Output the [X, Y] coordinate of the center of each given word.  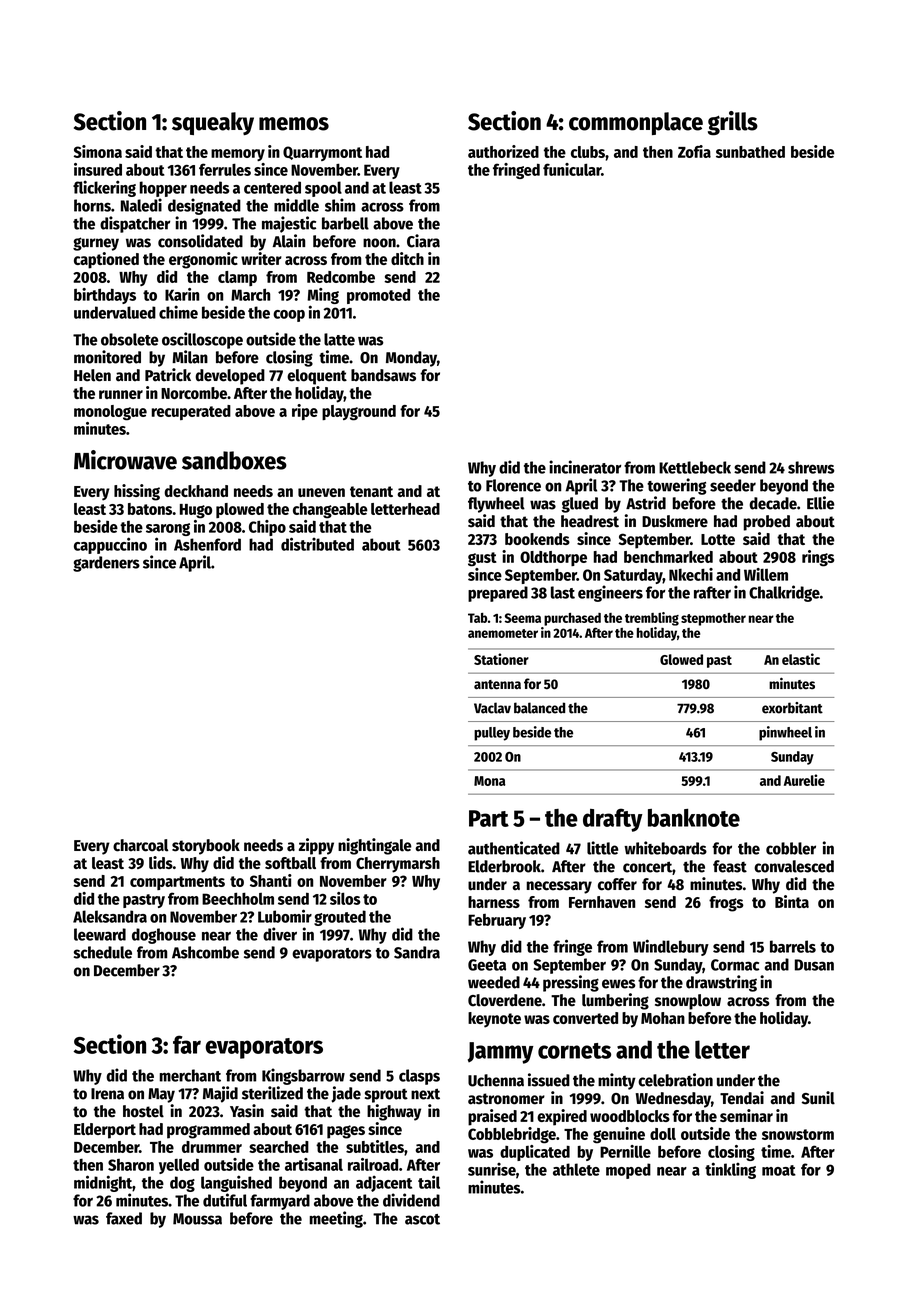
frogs [726, 904]
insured [98, 169]
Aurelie [804, 780]
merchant [190, 1075]
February [497, 921]
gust [482, 559]
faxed [124, 1218]
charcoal [140, 845]
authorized [503, 151]
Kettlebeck [695, 467]
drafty [613, 820]
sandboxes [234, 460]
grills [733, 123]
